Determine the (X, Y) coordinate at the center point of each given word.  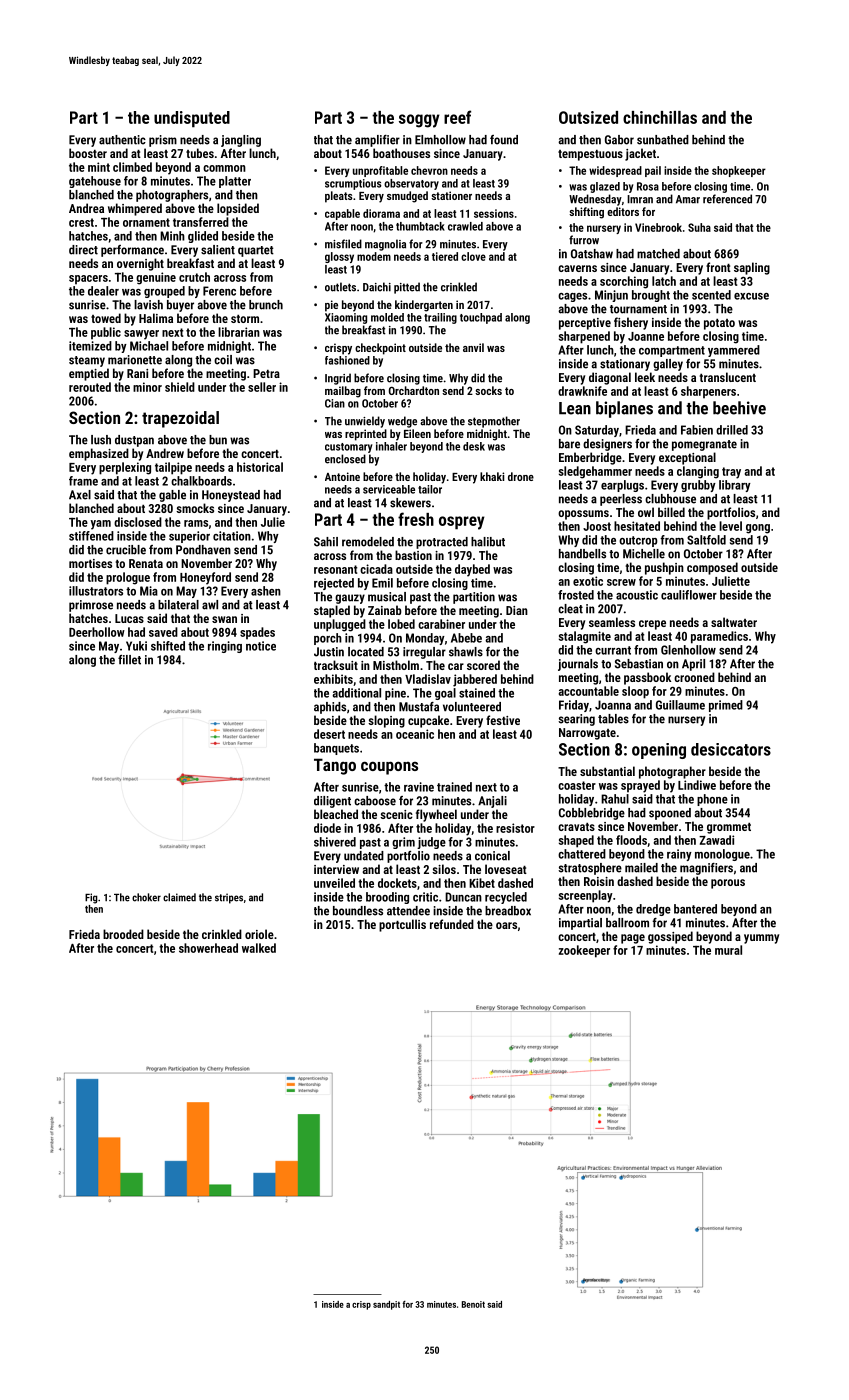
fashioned (347, 360)
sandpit (386, 1305)
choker (146, 897)
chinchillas (660, 117)
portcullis (402, 925)
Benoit (473, 1304)
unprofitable (380, 171)
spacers (88, 280)
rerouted (90, 387)
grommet (729, 828)
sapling (752, 268)
